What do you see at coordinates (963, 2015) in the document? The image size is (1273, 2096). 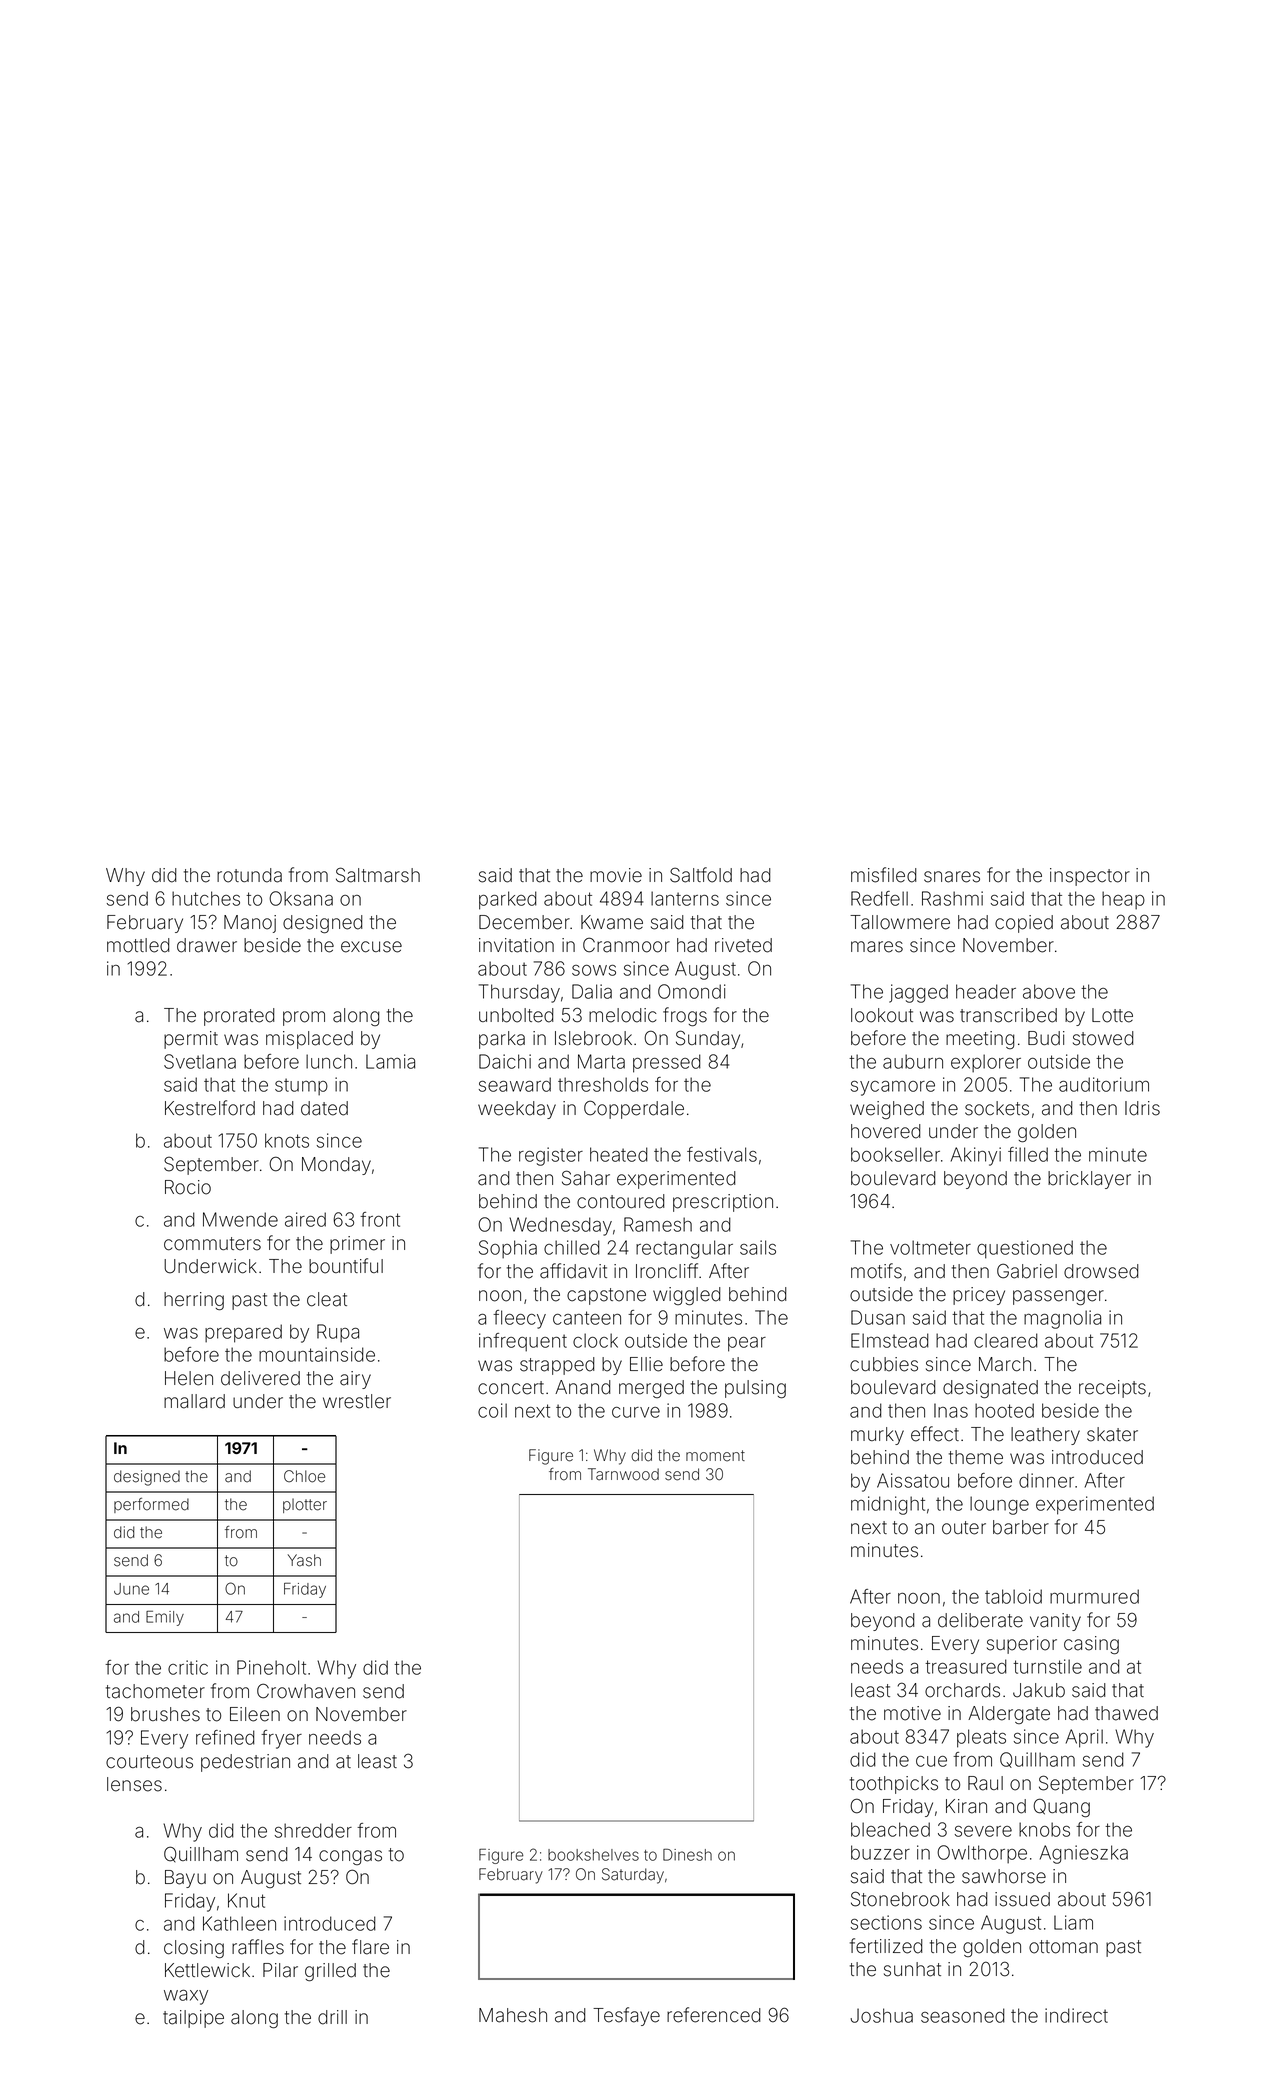 I see `seasoned` at bounding box center [963, 2015].
